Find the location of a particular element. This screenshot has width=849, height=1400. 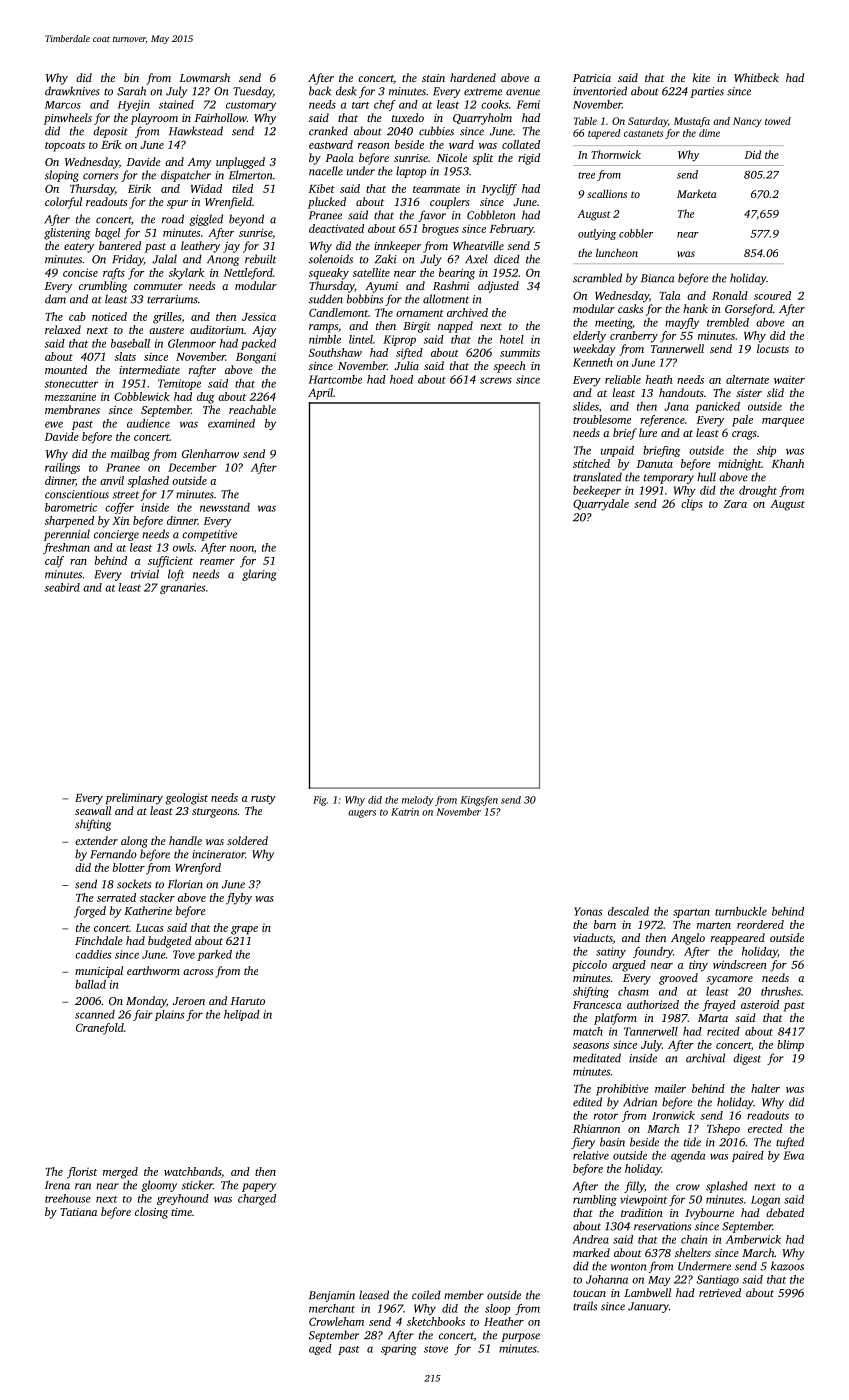

papery is located at coordinates (259, 1187).
